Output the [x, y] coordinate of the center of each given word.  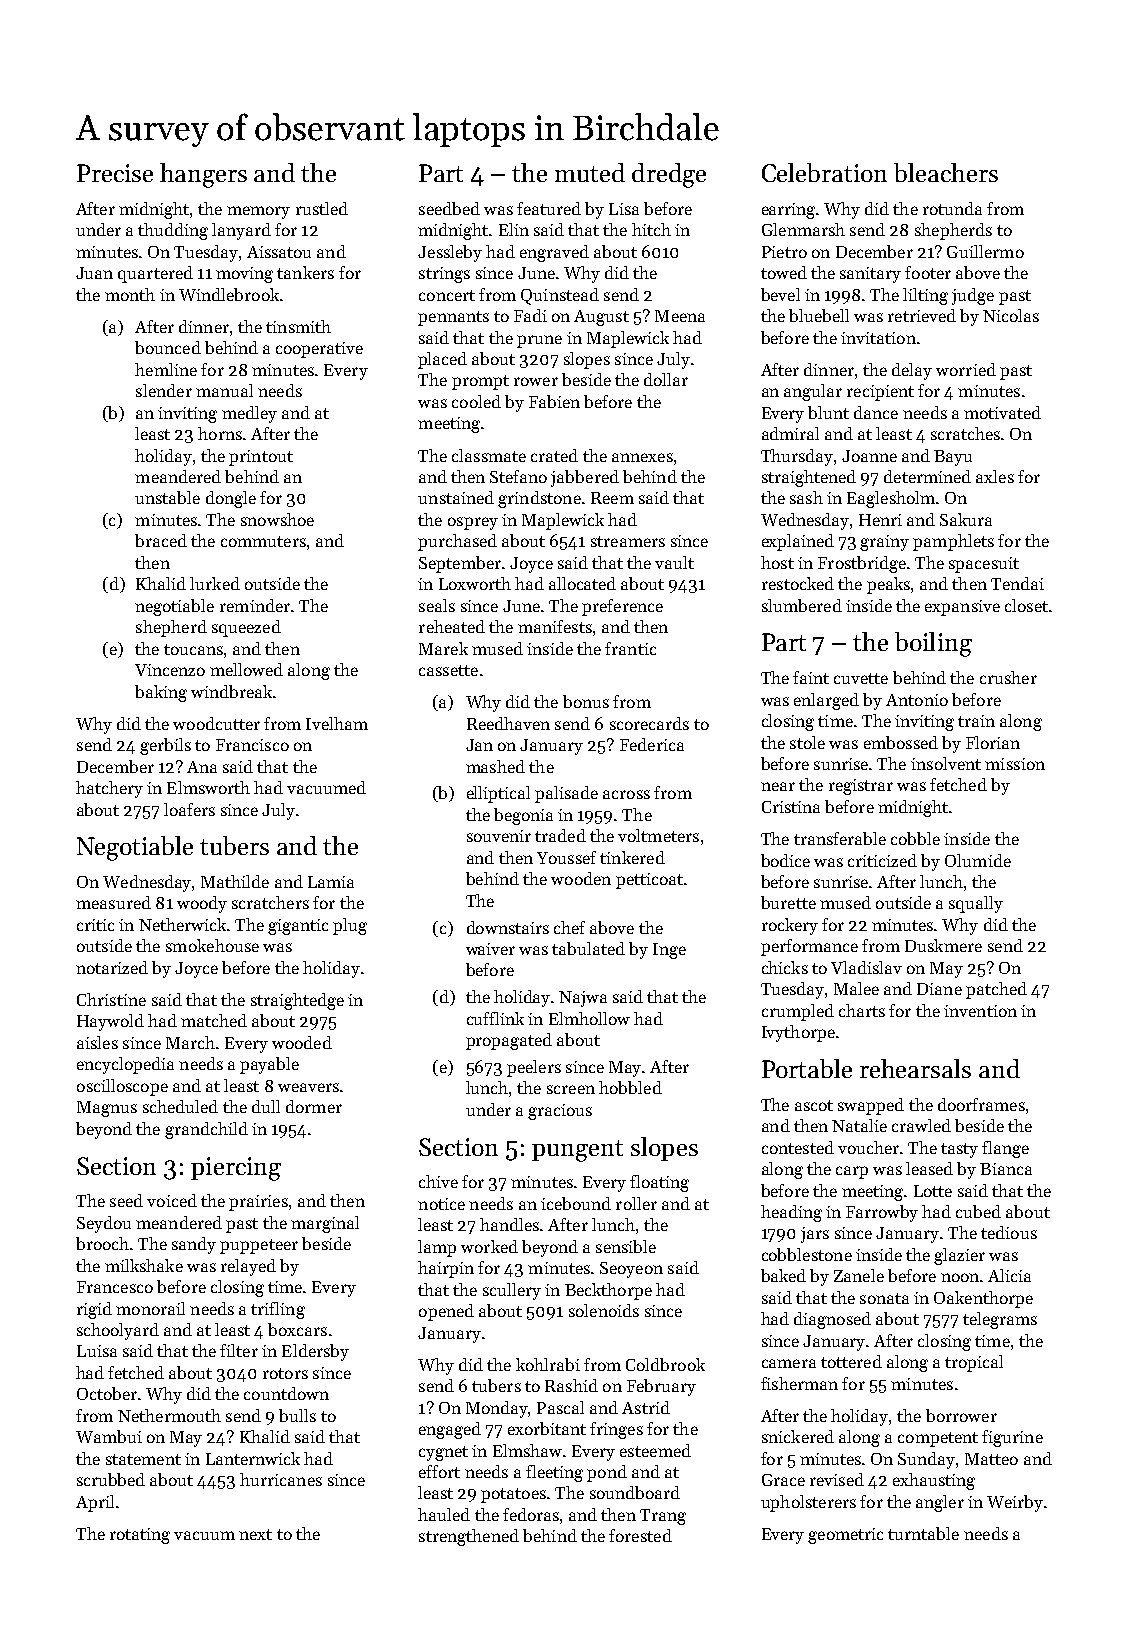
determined [927, 476]
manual [224, 390]
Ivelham [337, 723]
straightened [809, 478]
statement [143, 1459]
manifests [555, 626]
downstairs [508, 927]
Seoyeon [631, 1270]
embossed [901, 742]
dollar [666, 379]
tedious [1009, 1232]
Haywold [110, 1022]
